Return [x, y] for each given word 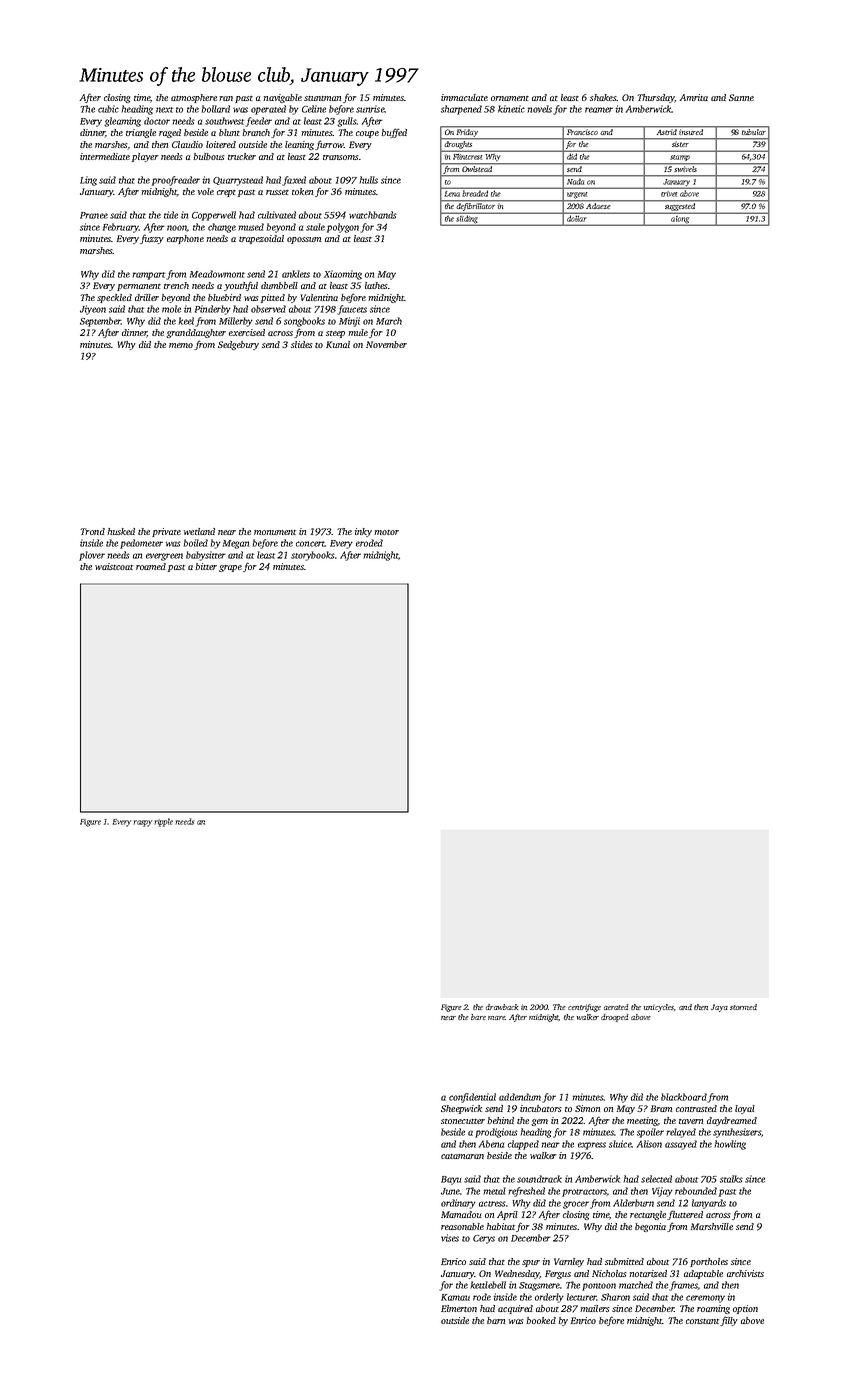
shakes [603, 97]
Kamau [455, 1297]
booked [541, 1320]
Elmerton [459, 1308]
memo [181, 345]
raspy [142, 823]
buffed [394, 133]
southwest [224, 121]
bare [478, 1017]
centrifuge [584, 1008]
